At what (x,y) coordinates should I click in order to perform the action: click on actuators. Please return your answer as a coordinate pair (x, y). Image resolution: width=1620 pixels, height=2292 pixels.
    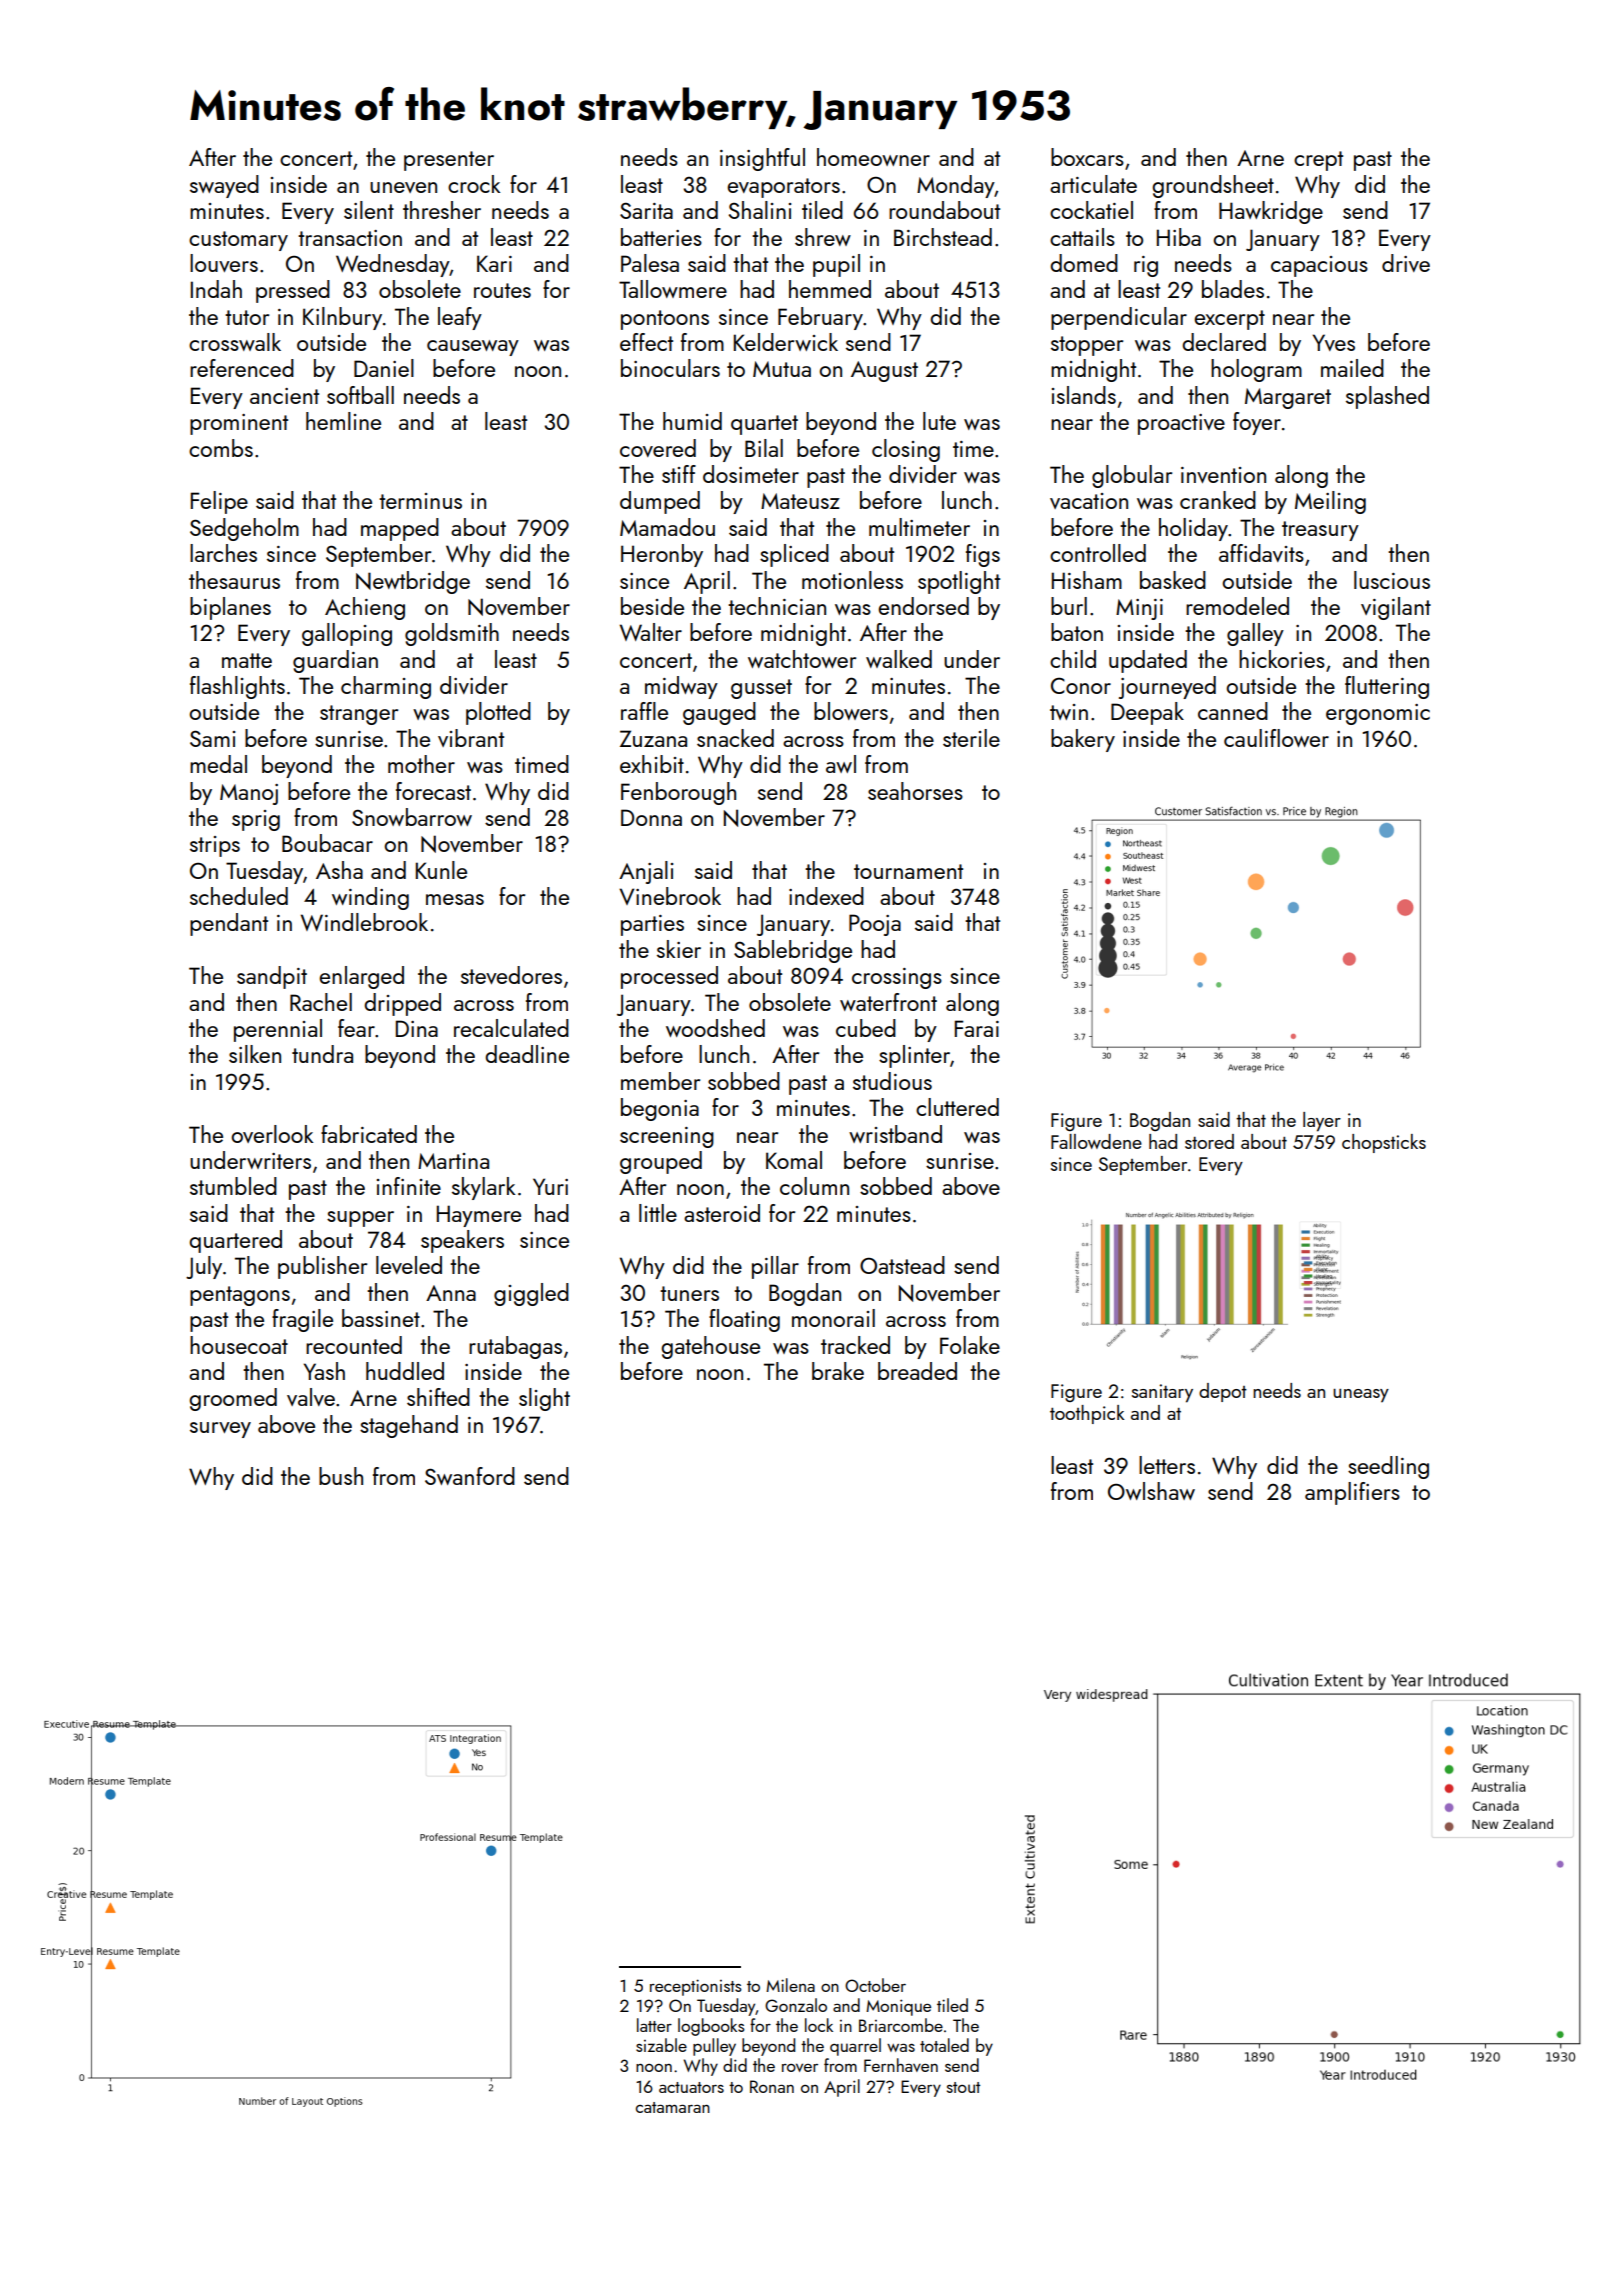
    Looking at the image, I should click on (691, 2087).
